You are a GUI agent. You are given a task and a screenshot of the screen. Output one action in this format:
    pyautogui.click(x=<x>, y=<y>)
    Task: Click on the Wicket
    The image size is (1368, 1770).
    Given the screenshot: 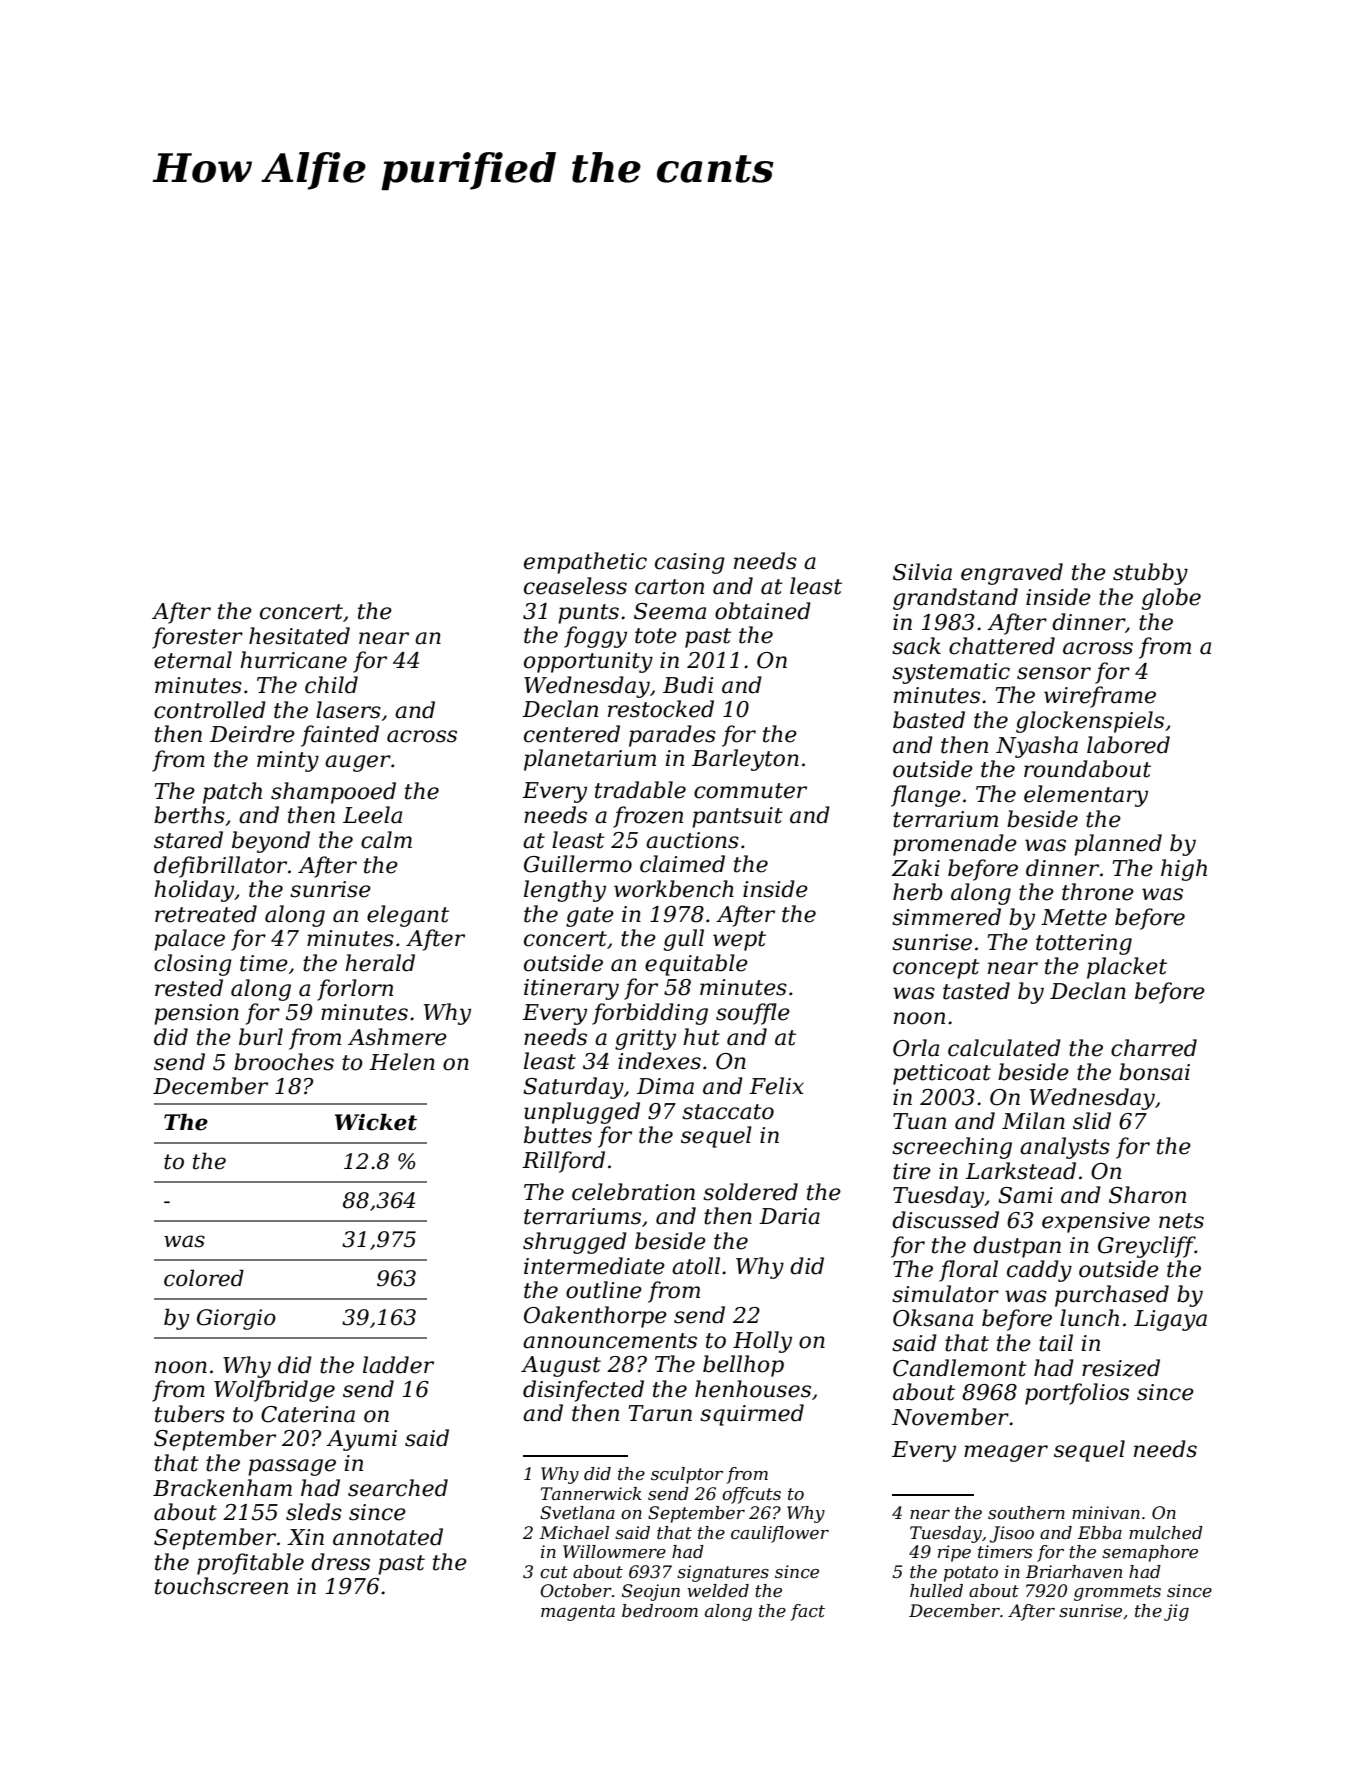 What is the action you would take?
    pyautogui.click(x=376, y=1122)
